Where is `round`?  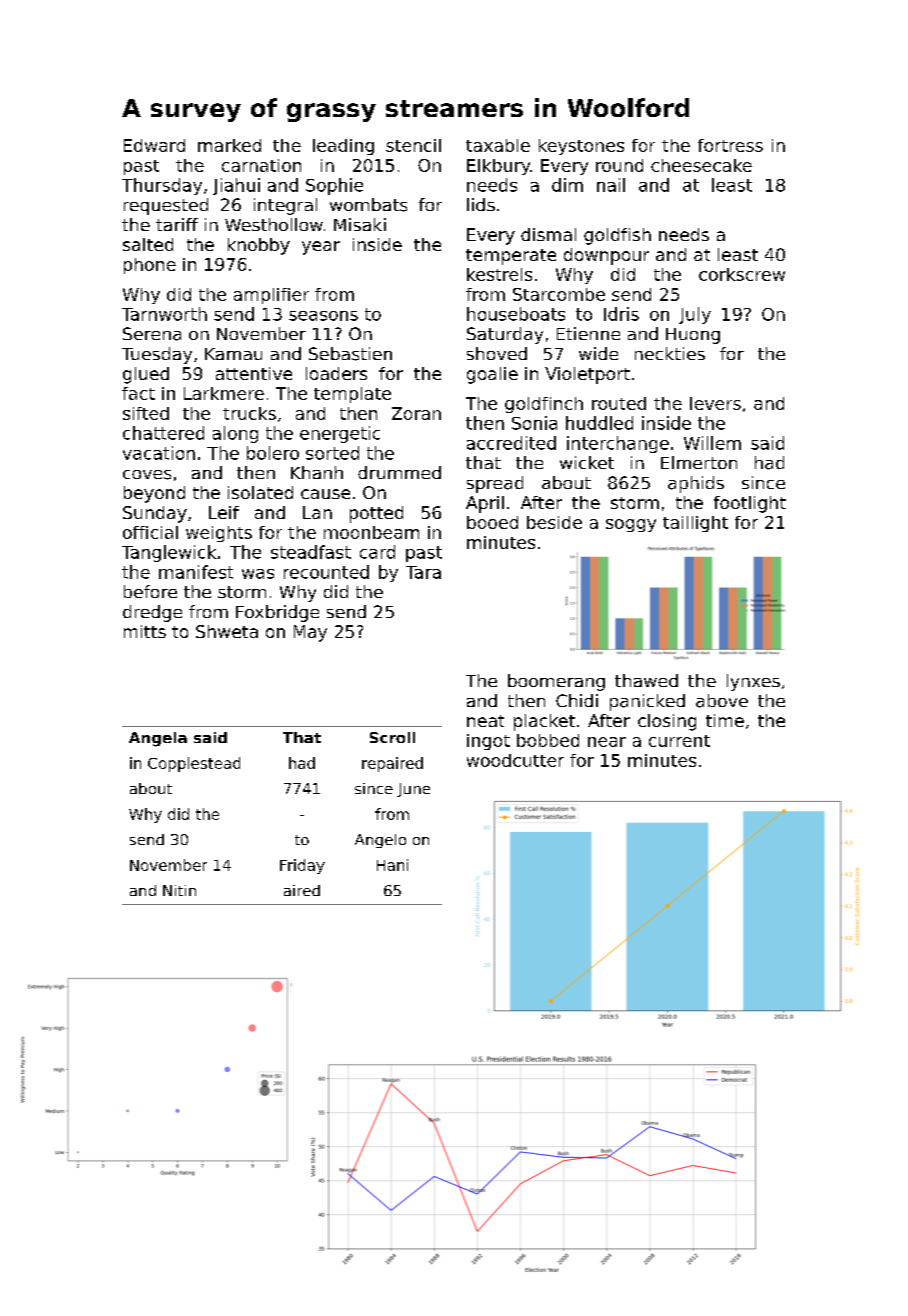 round is located at coordinates (619, 165).
